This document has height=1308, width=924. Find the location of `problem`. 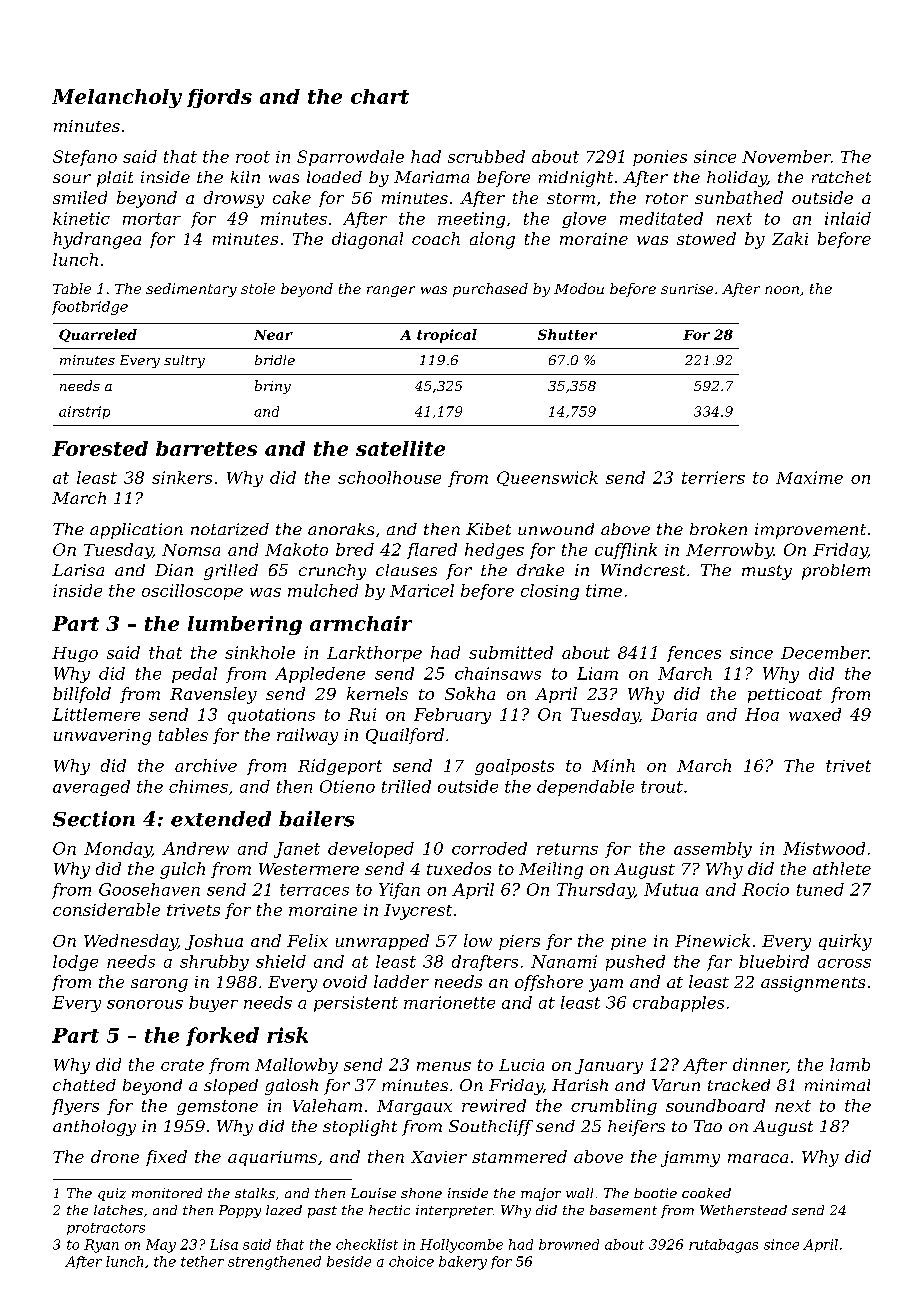

problem is located at coordinates (836, 572).
